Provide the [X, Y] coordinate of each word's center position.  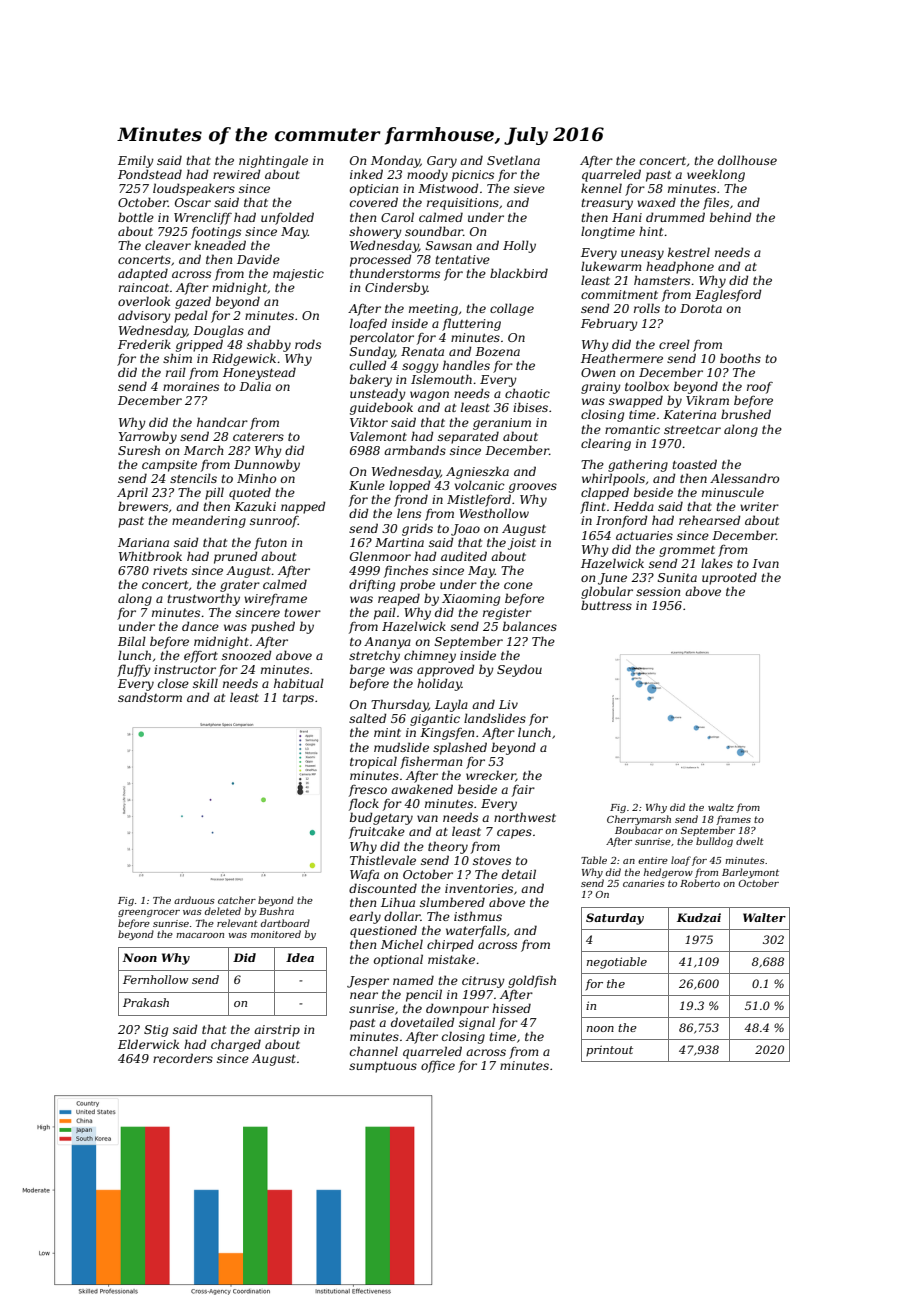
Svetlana [513, 160]
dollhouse [747, 160]
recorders [183, 1058]
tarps [298, 699]
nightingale [273, 161]
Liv [508, 704]
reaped [399, 599]
